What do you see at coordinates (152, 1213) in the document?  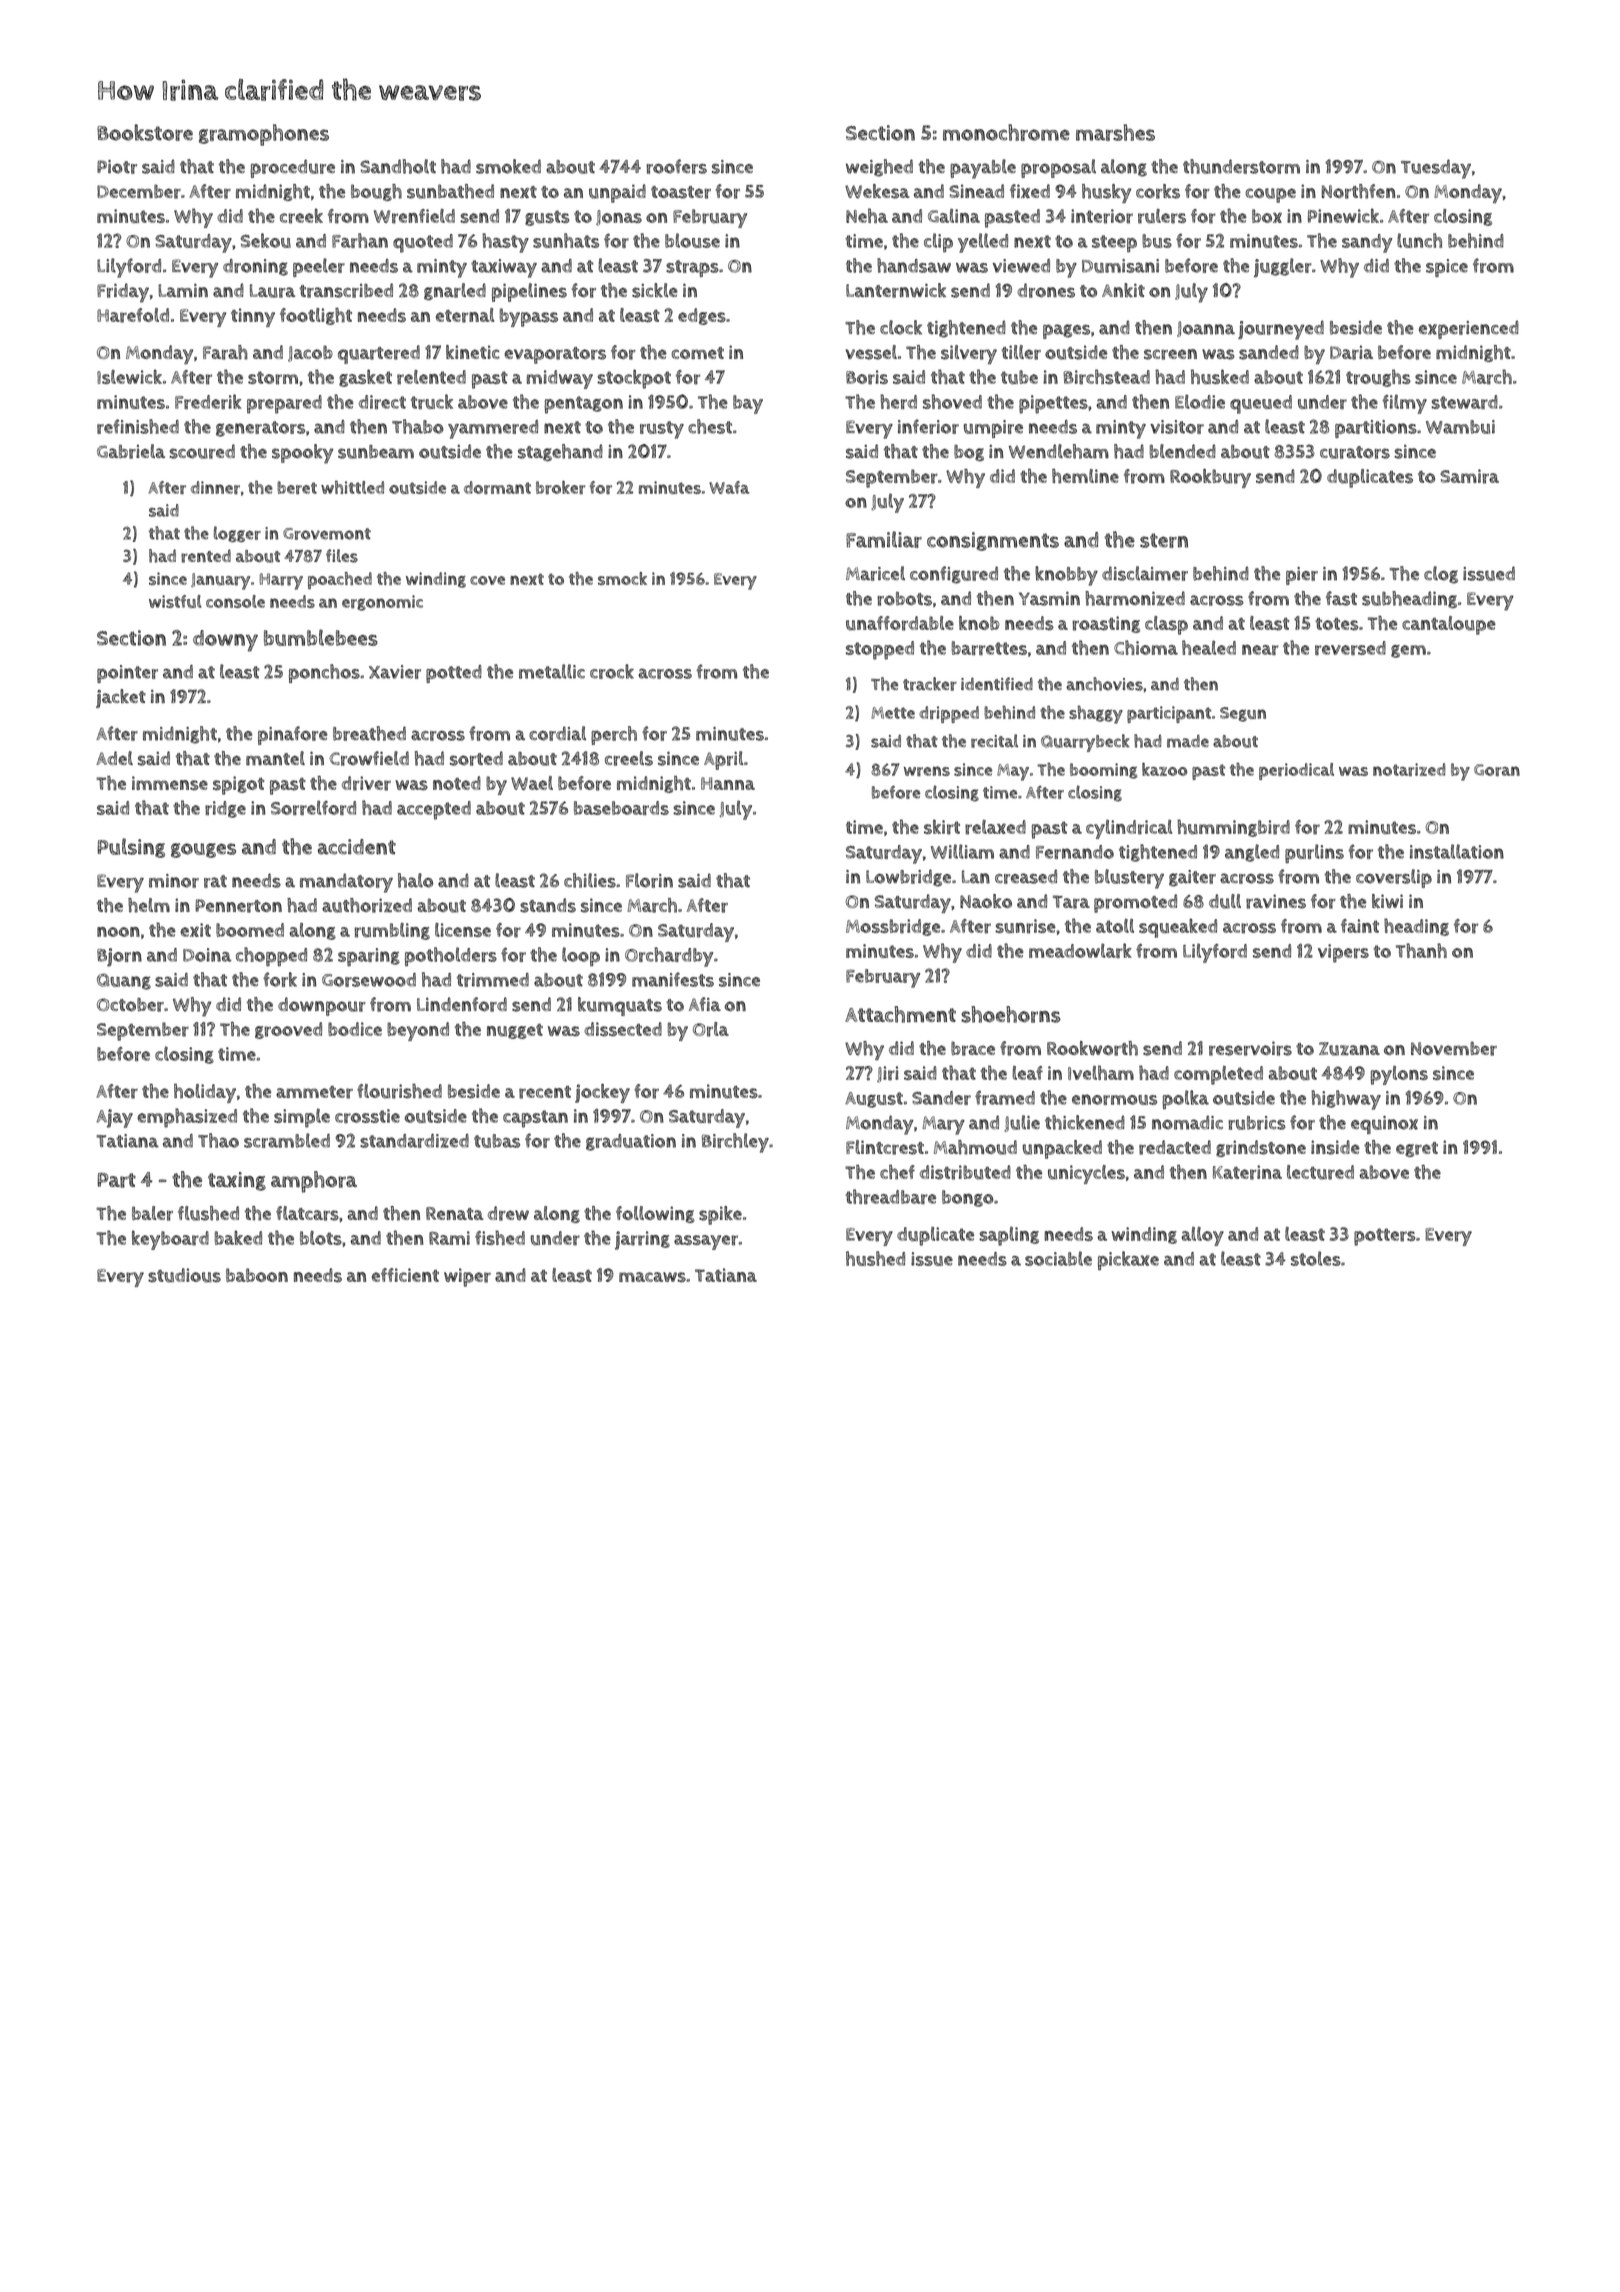 I see `baler` at bounding box center [152, 1213].
